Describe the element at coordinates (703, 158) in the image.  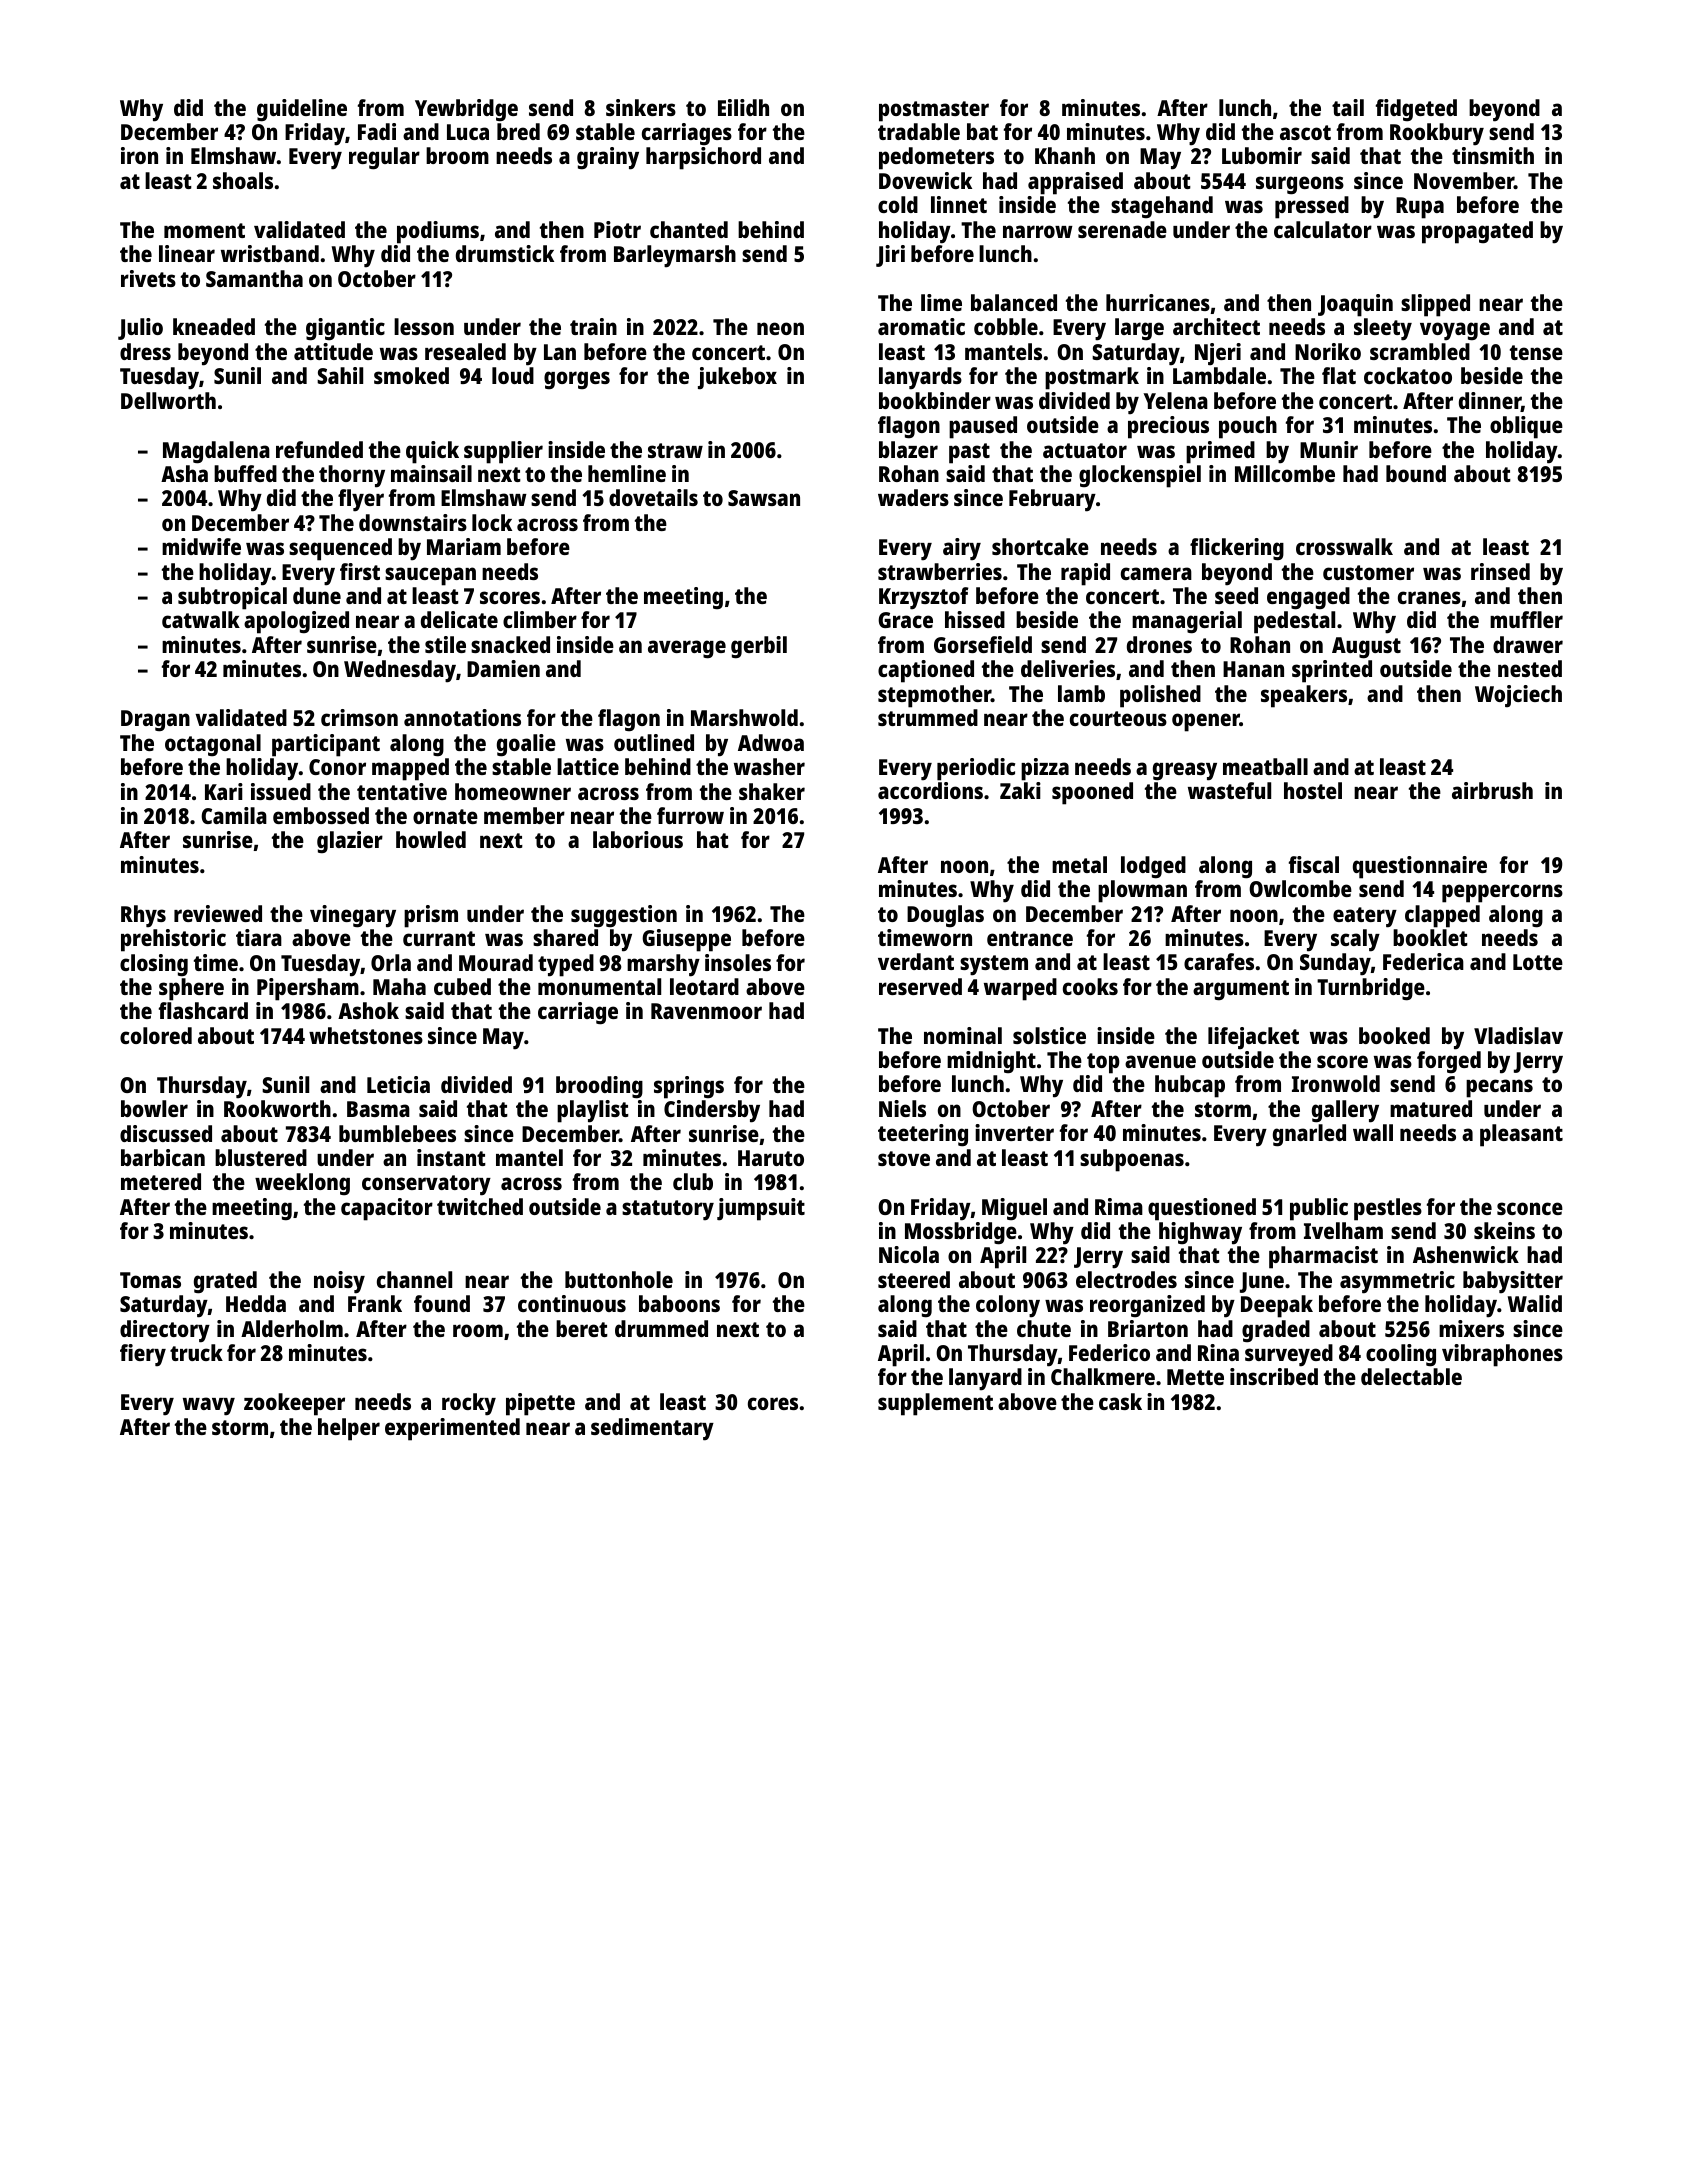
I see `harpsichord` at that location.
